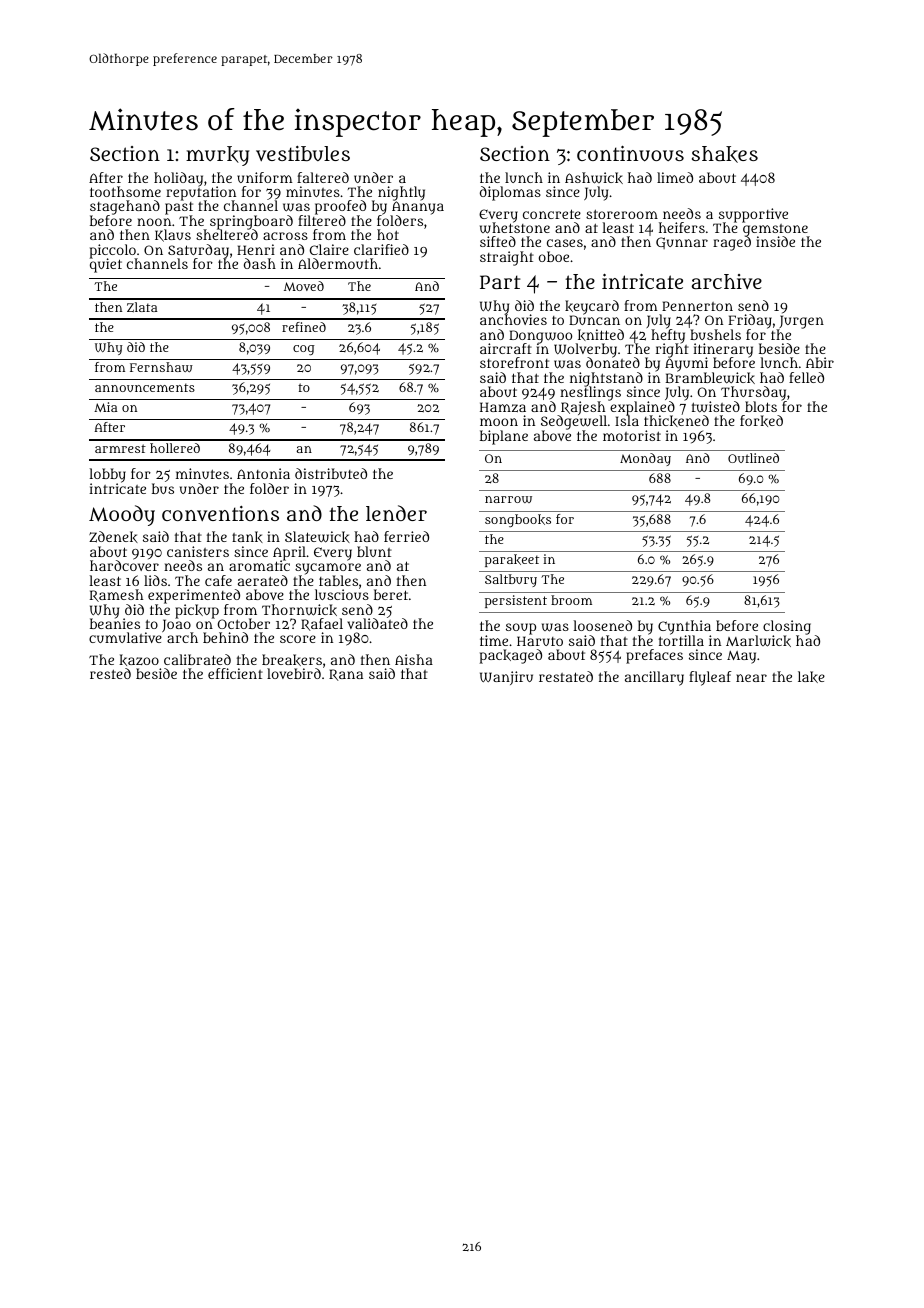  What do you see at coordinates (499, 422) in the screenshot?
I see `moon` at bounding box center [499, 422].
